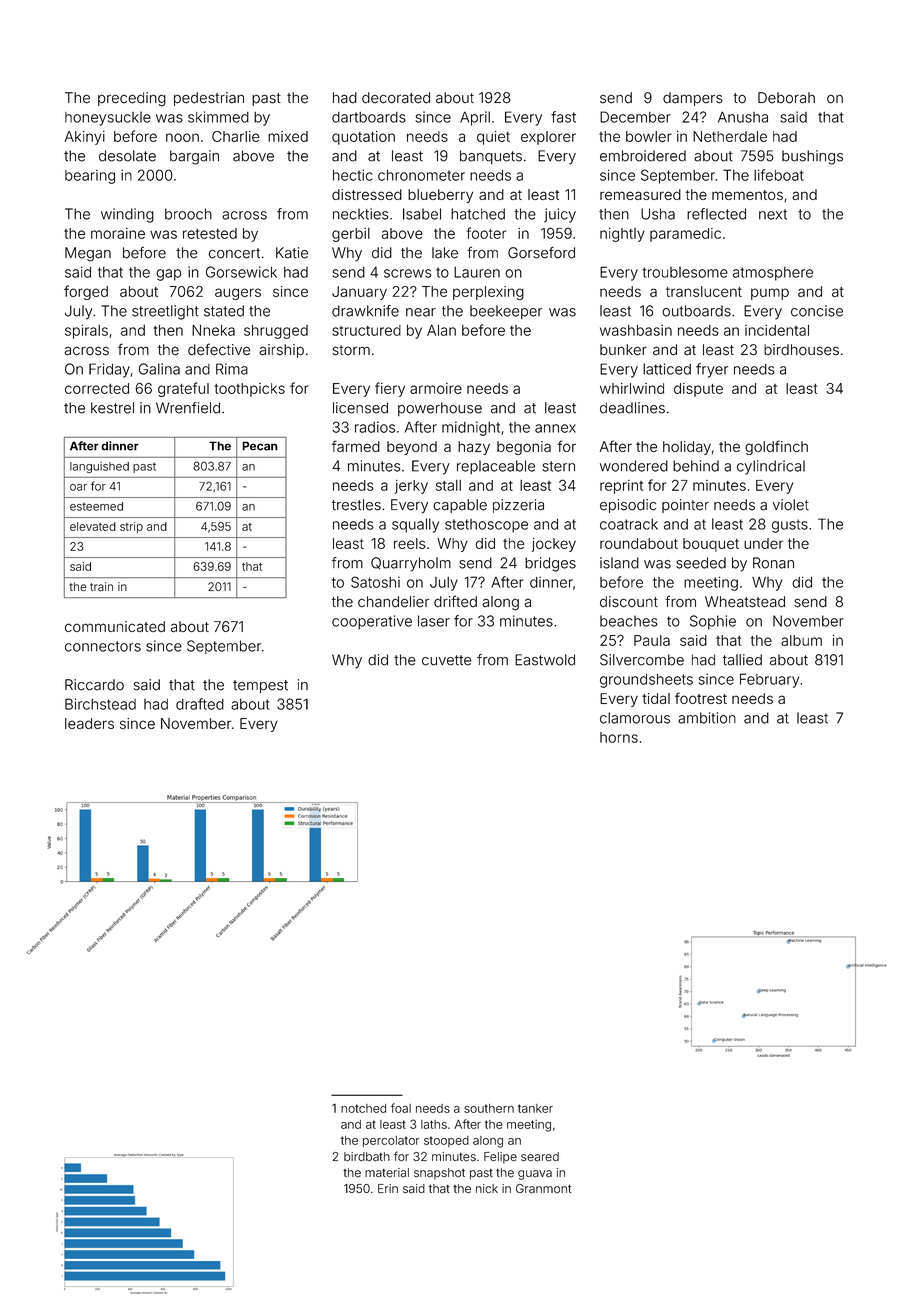  What do you see at coordinates (487, 1188) in the document?
I see `nick` at bounding box center [487, 1188].
